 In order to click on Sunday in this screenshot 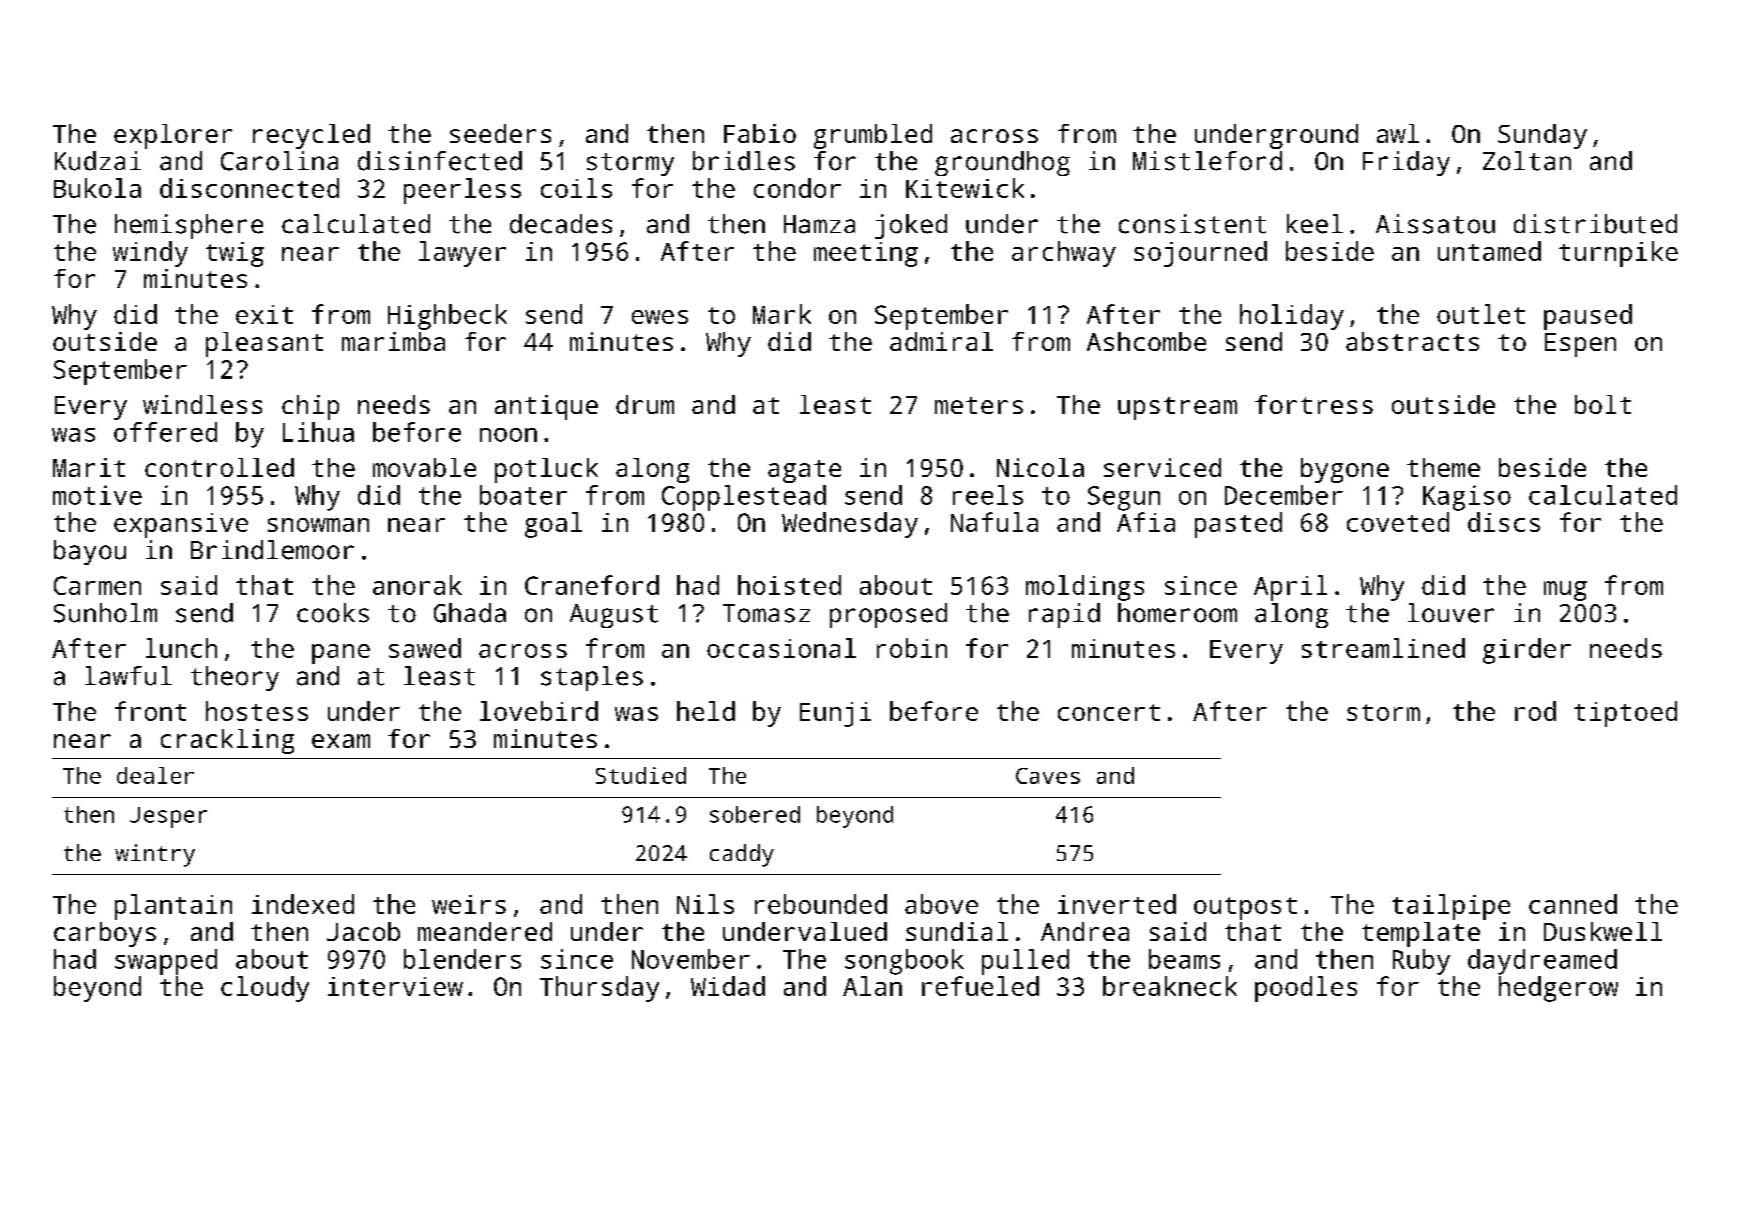, I will do `click(1542, 136)`.
